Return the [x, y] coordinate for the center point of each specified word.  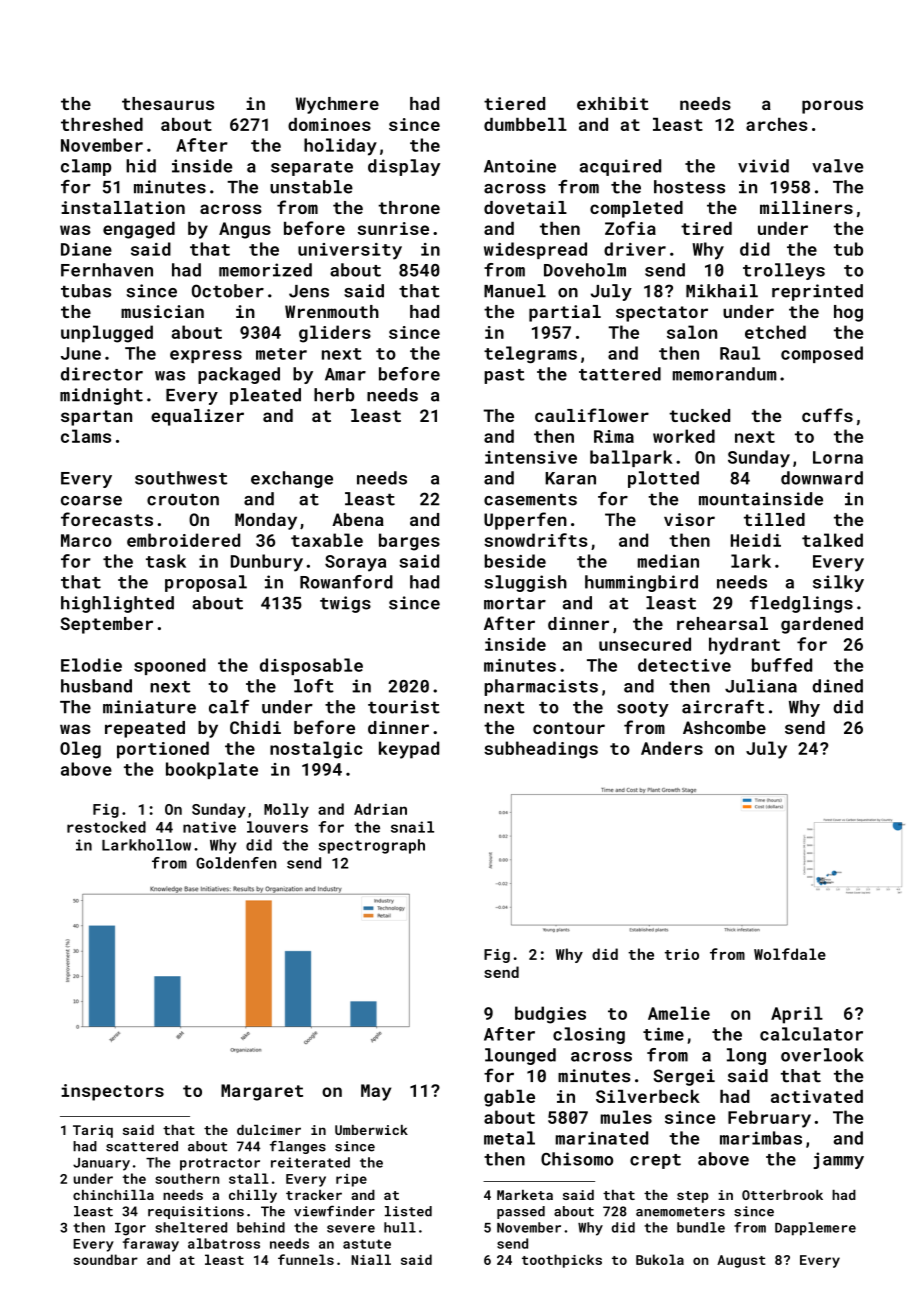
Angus [245, 230]
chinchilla [113, 1195]
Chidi [255, 727]
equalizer [197, 417]
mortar [515, 604]
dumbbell [525, 124]
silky [838, 583]
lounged [520, 1056]
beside [515, 561]
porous [832, 107]
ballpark [631, 458]
